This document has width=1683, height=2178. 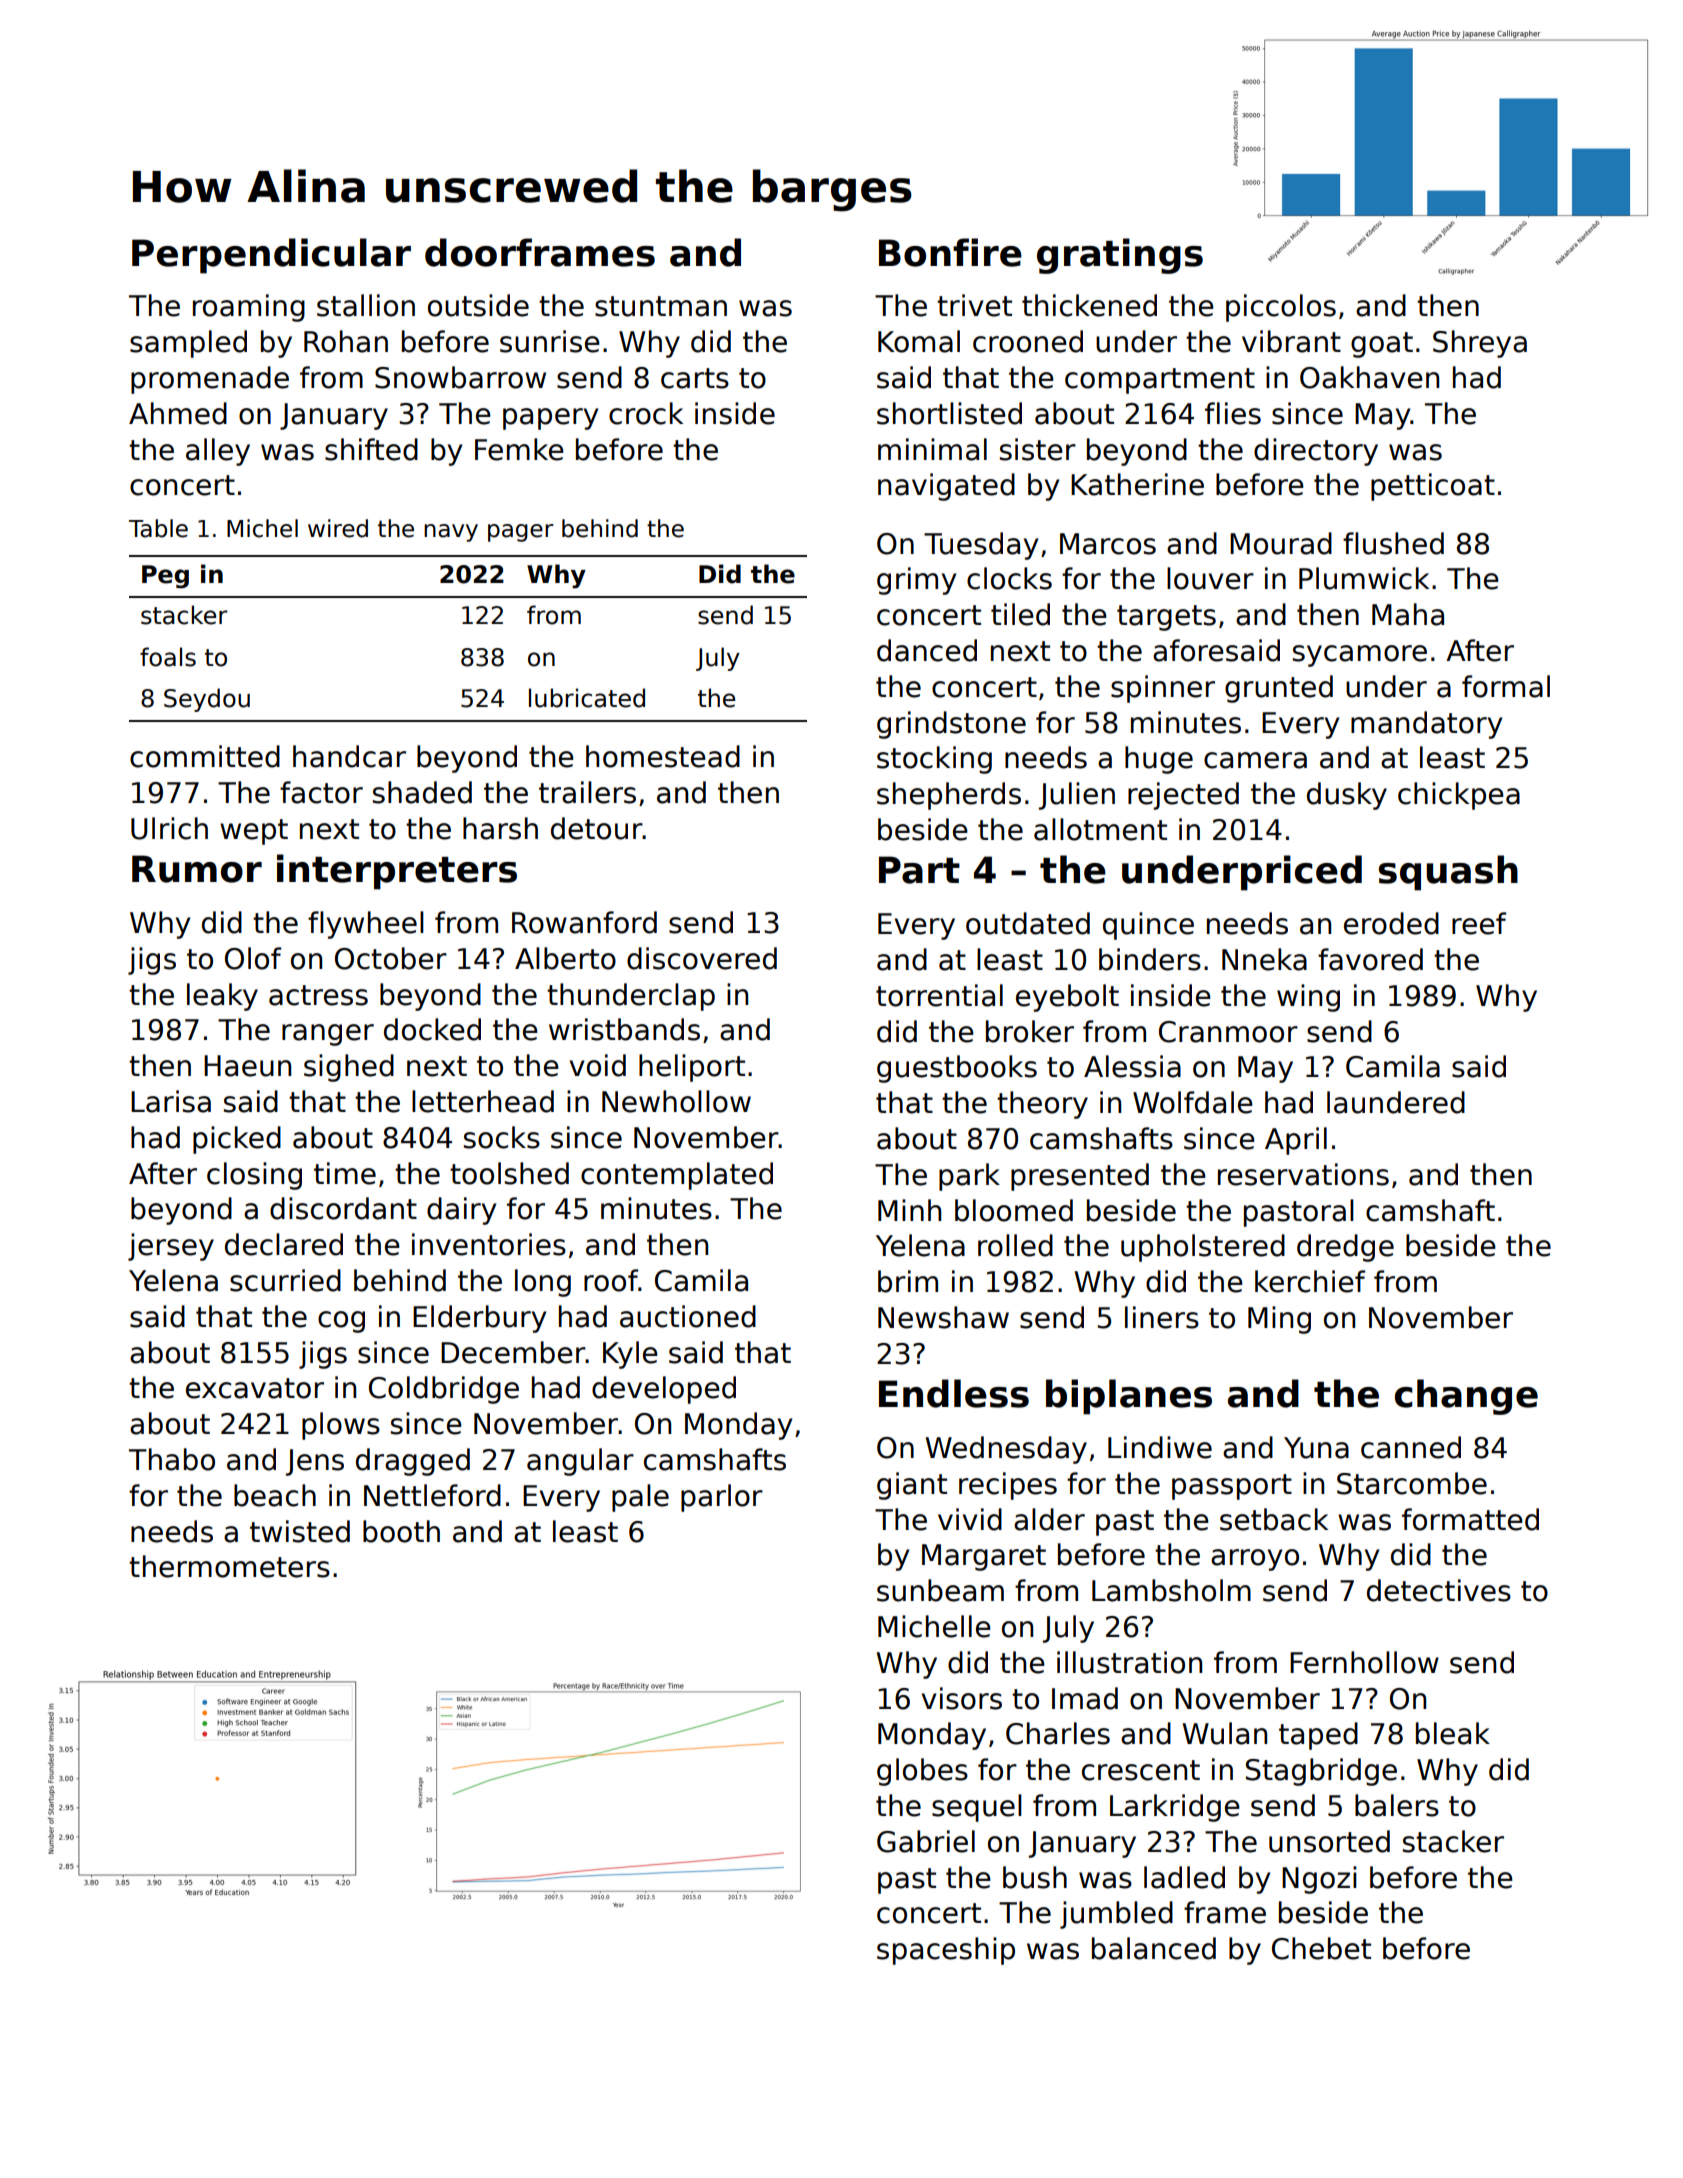 I want to click on Maha, so click(x=1408, y=614).
